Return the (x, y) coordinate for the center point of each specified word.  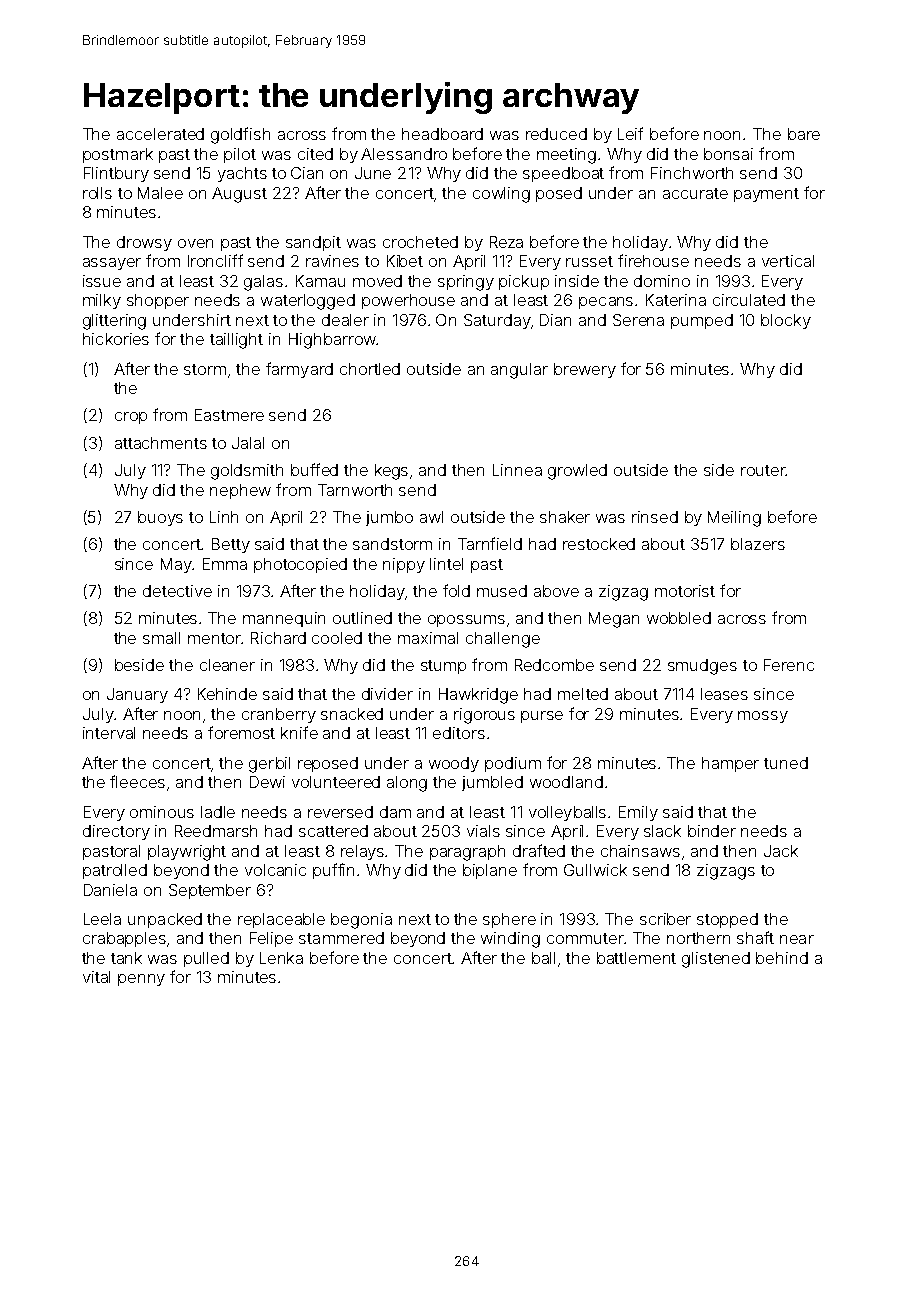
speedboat (563, 174)
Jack (781, 851)
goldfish (240, 135)
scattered (333, 831)
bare (804, 134)
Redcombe (554, 665)
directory (116, 832)
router (763, 470)
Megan (614, 620)
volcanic (275, 870)
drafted (539, 850)
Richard (278, 638)
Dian (555, 320)
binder (712, 831)
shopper (158, 301)
